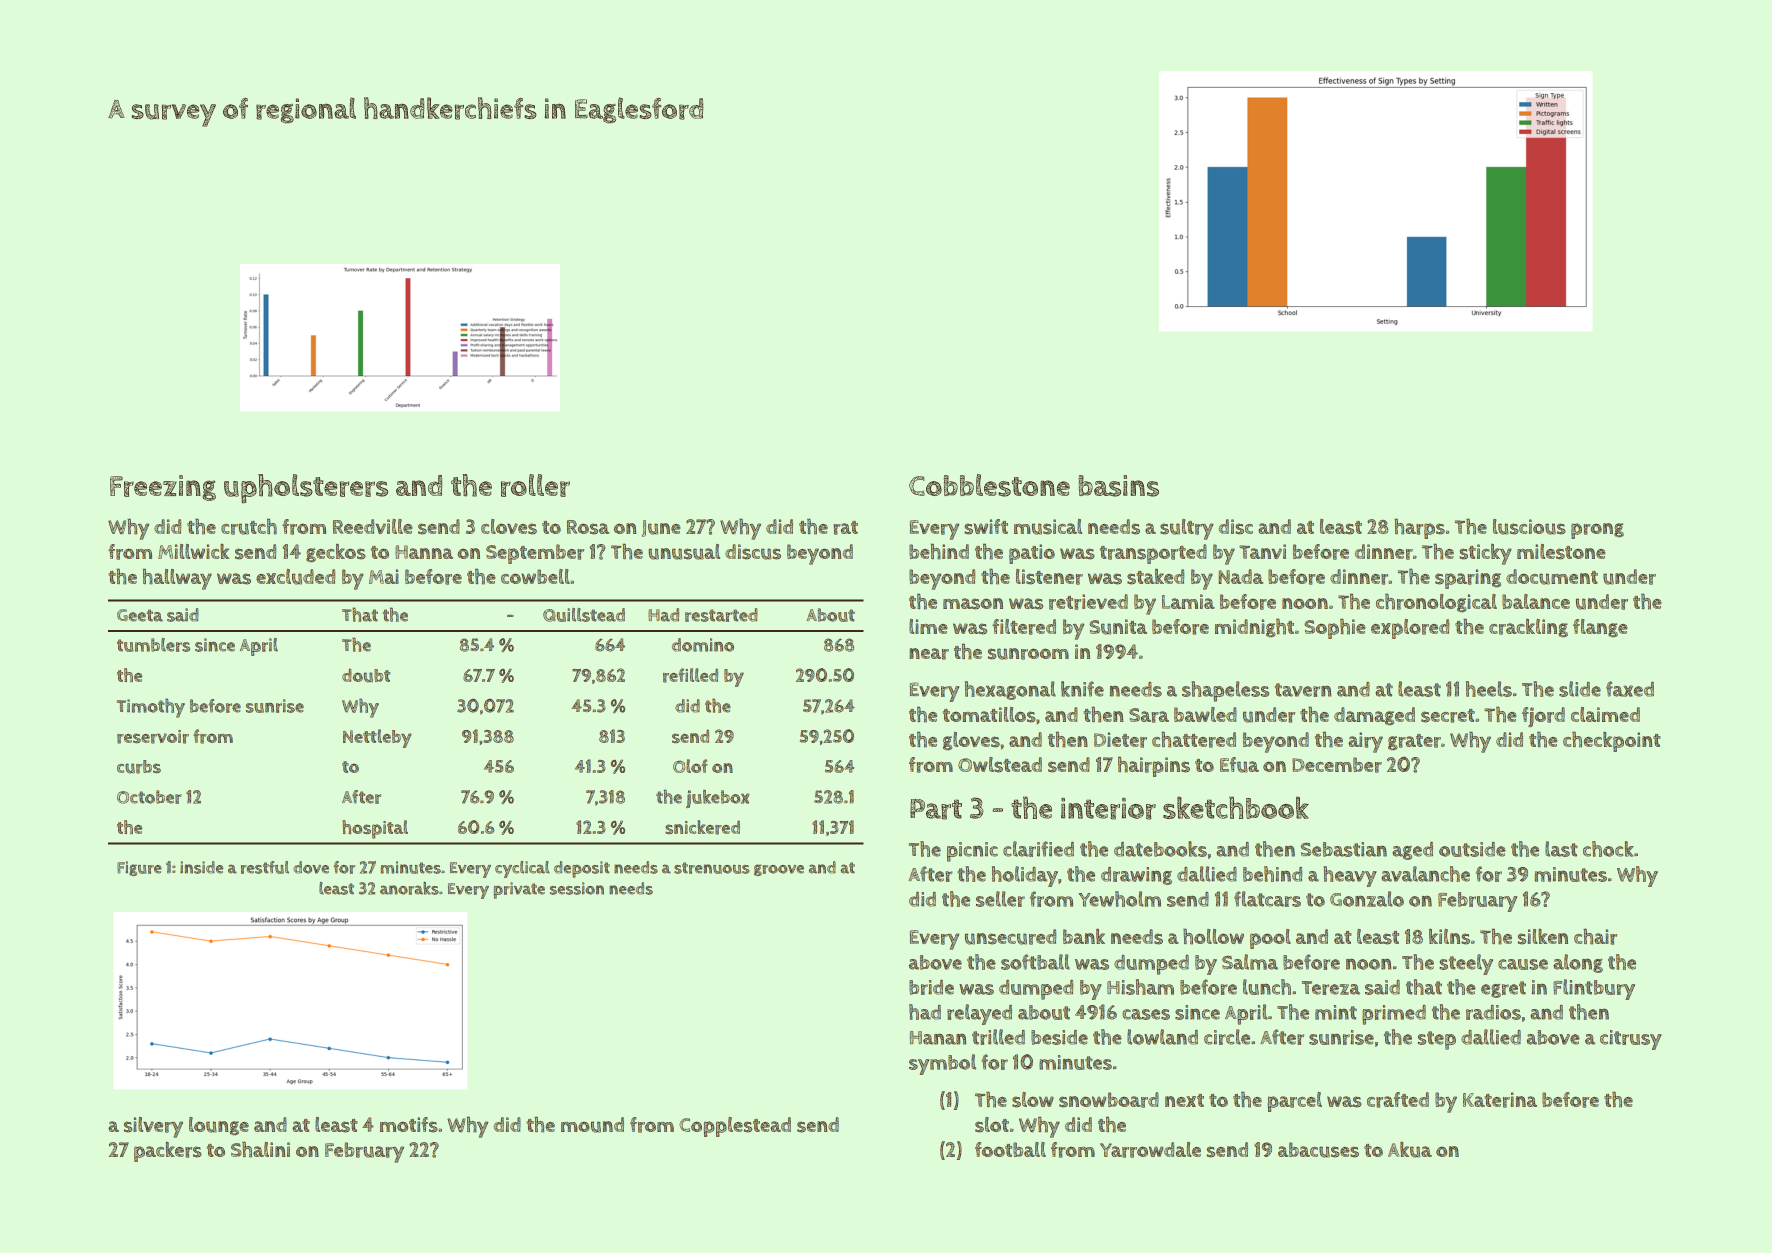  Describe the element at coordinates (1410, 629) in the document. I see `explored` at that location.
